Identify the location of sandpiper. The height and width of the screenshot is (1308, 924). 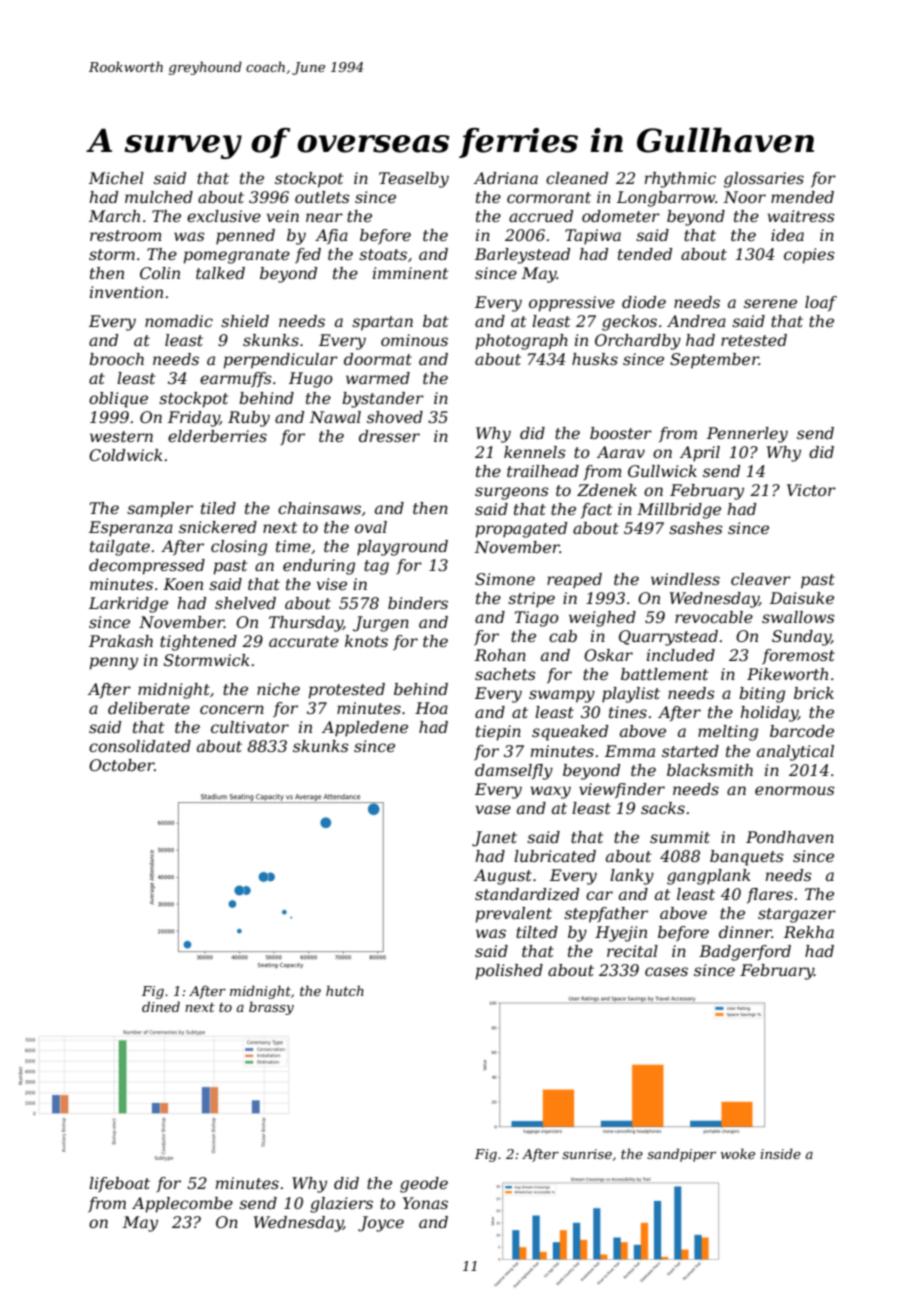
(681, 1155).
